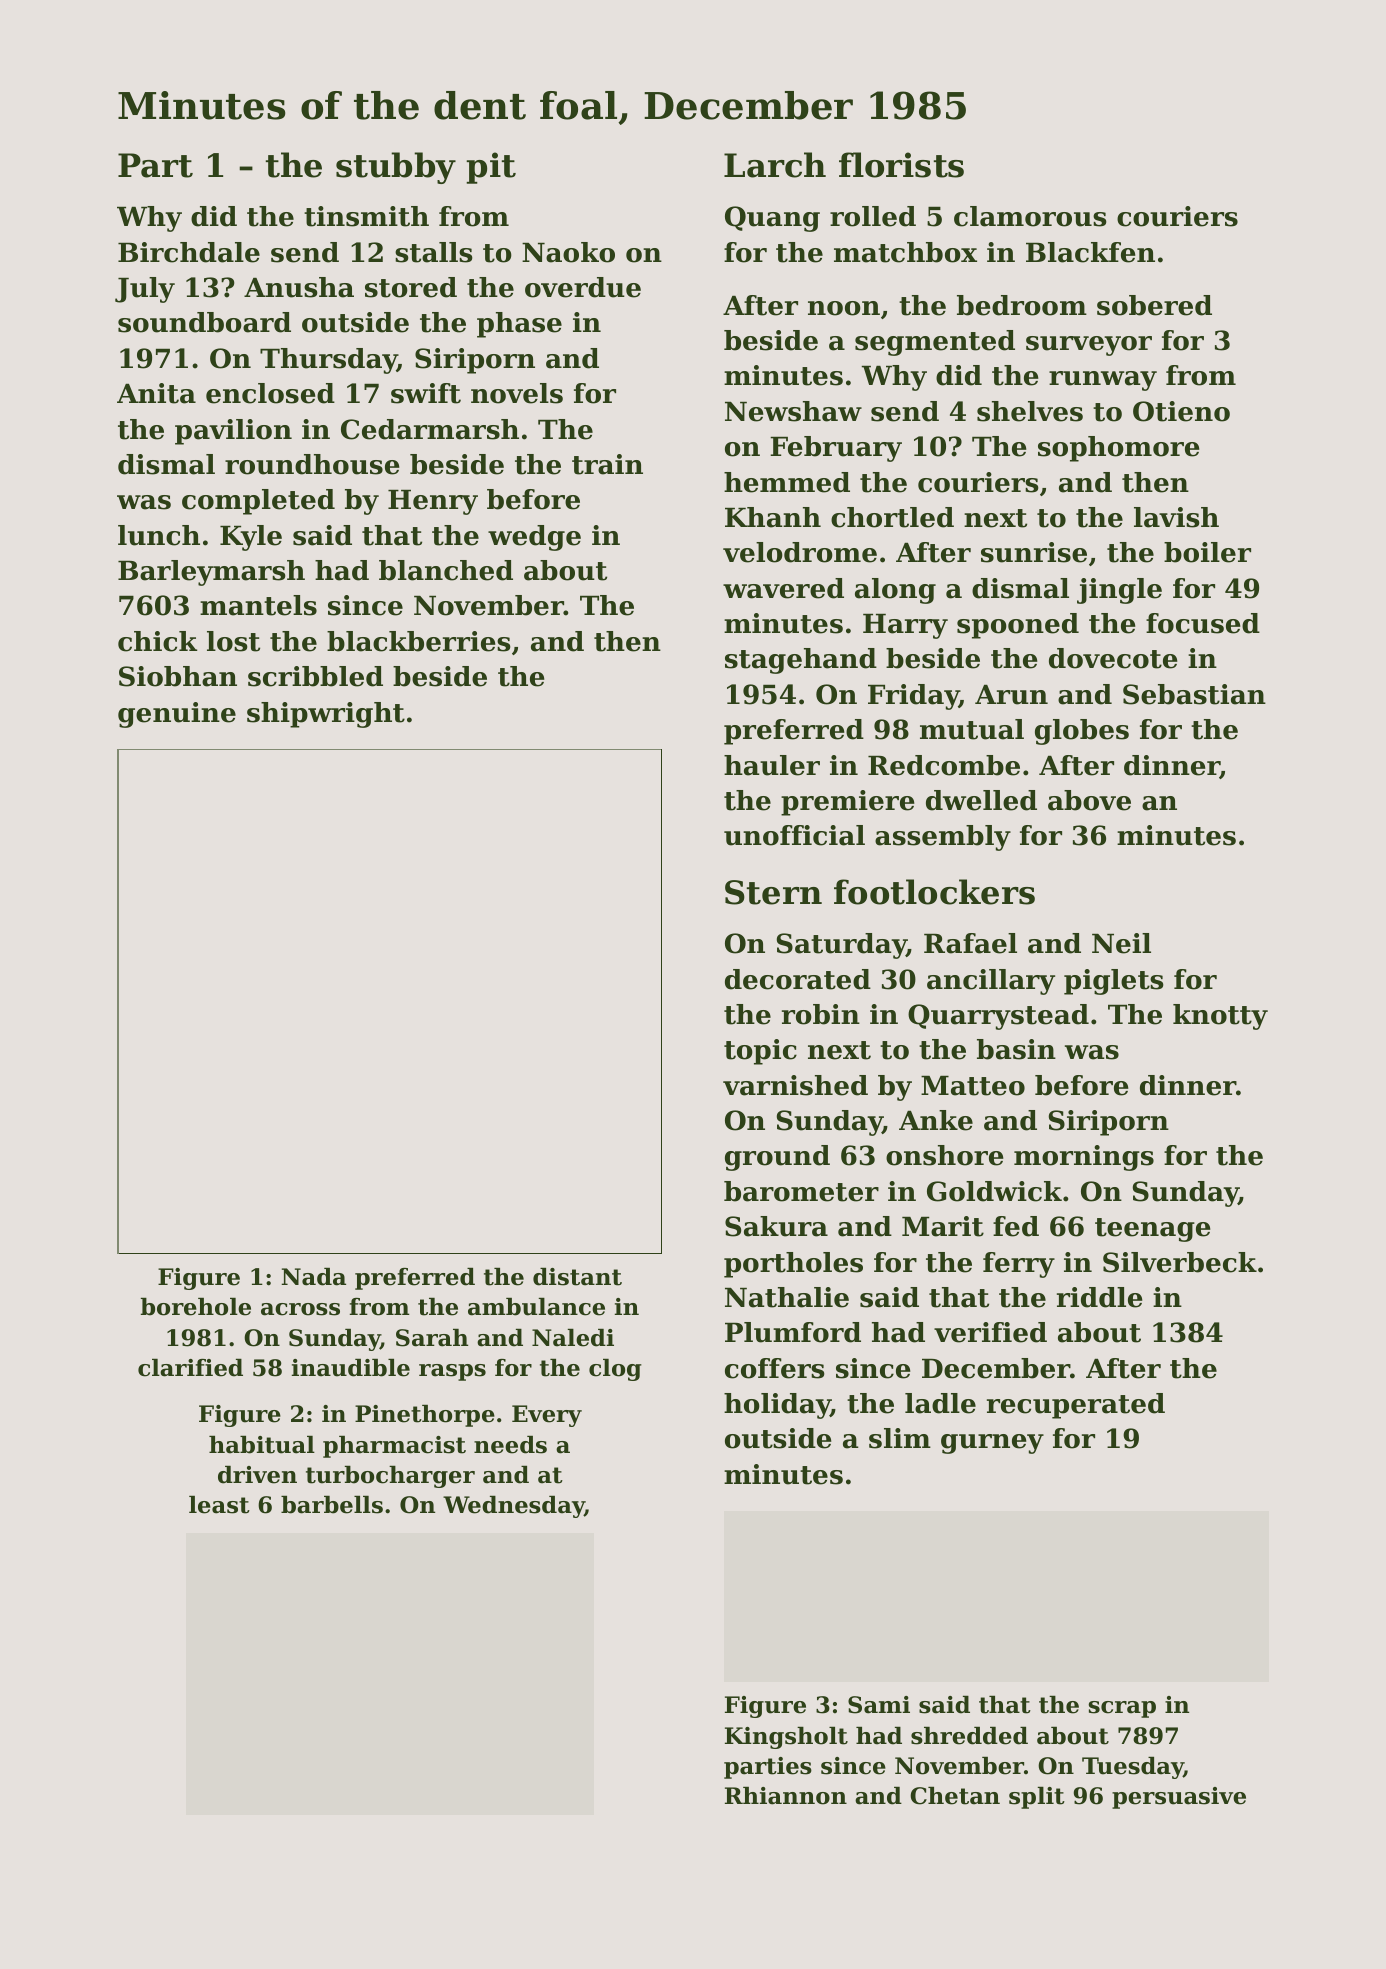  What do you see at coordinates (1076, 1406) in the screenshot?
I see `recuperated` at bounding box center [1076, 1406].
